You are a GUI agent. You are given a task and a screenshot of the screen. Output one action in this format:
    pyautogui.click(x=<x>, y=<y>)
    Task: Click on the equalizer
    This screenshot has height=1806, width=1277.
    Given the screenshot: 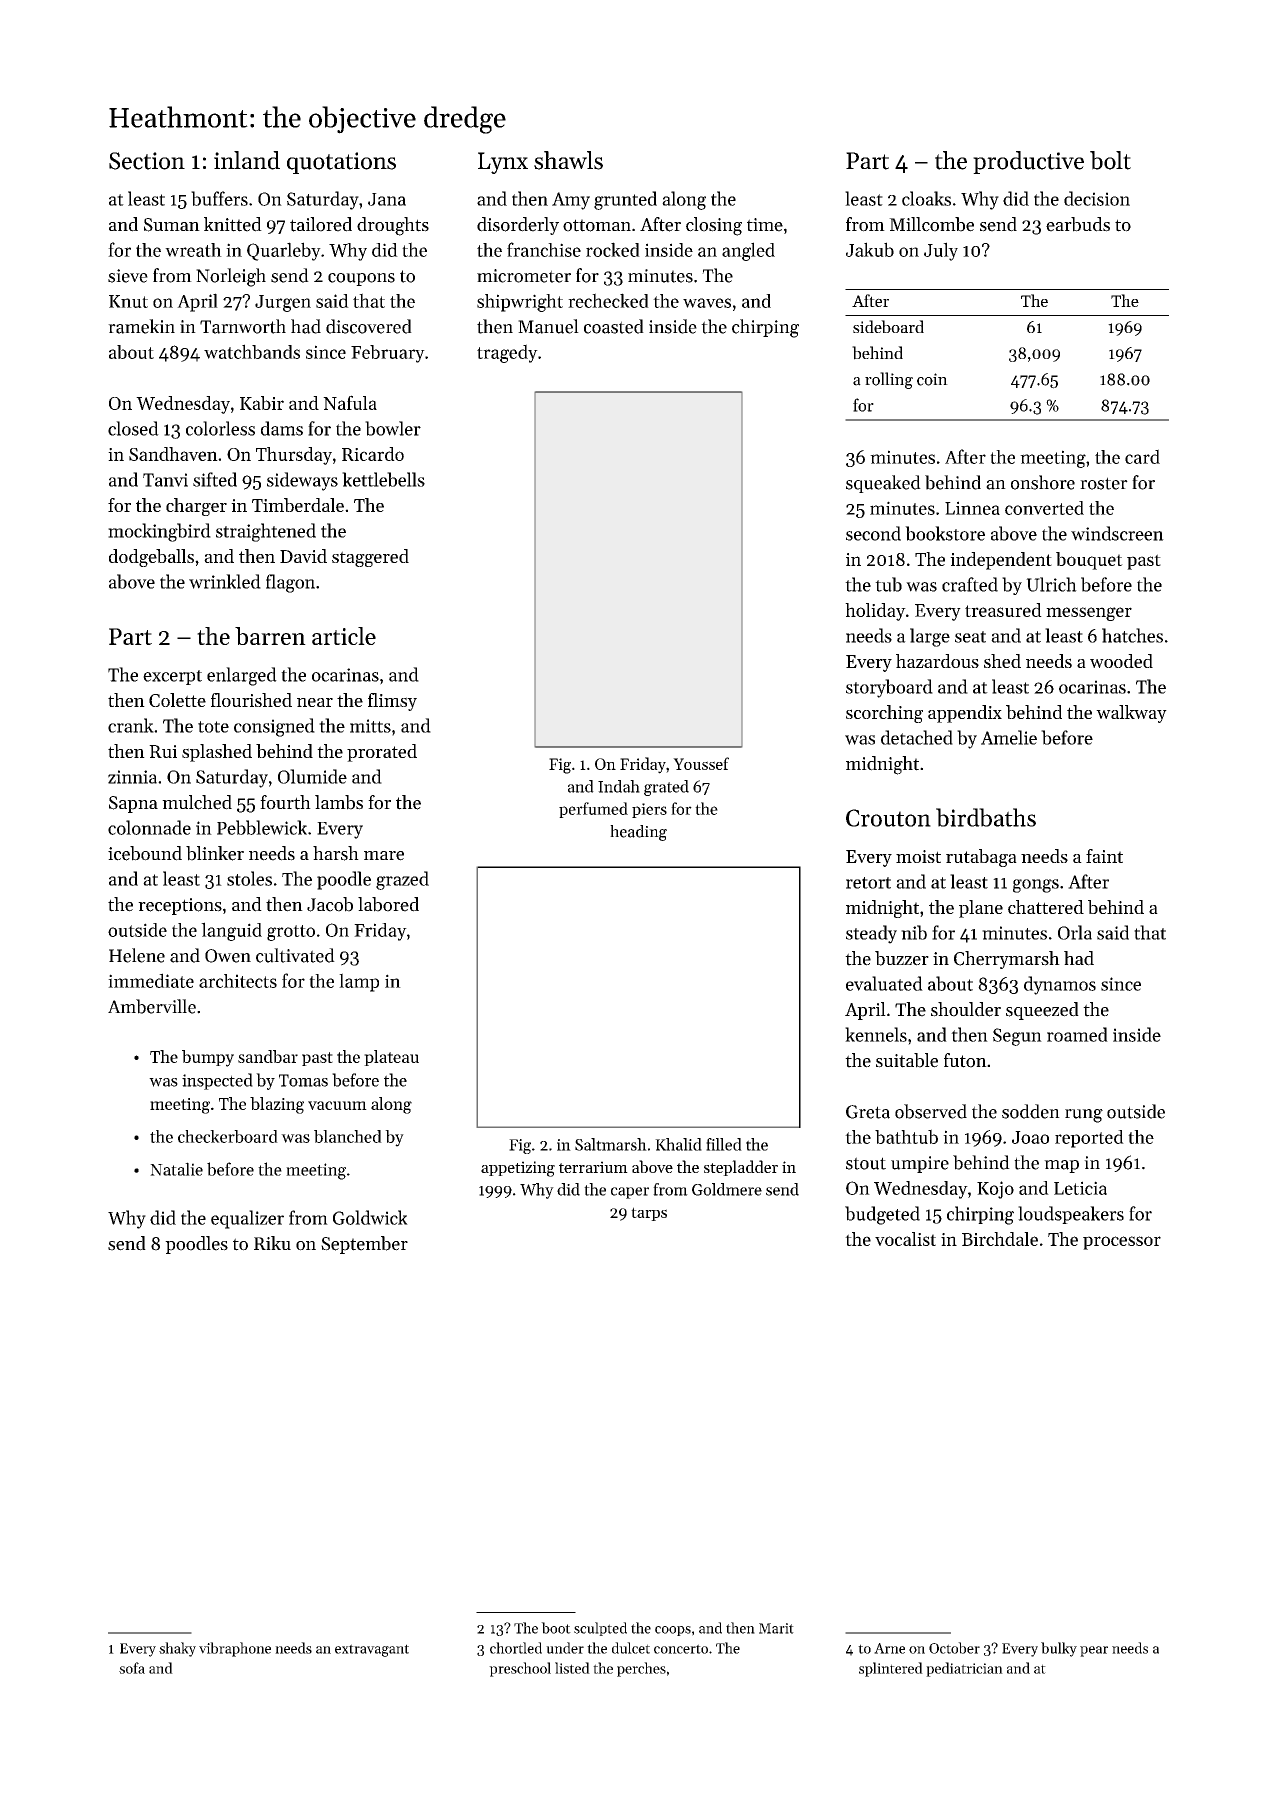 What is the action you would take?
    pyautogui.click(x=247, y=1219)
